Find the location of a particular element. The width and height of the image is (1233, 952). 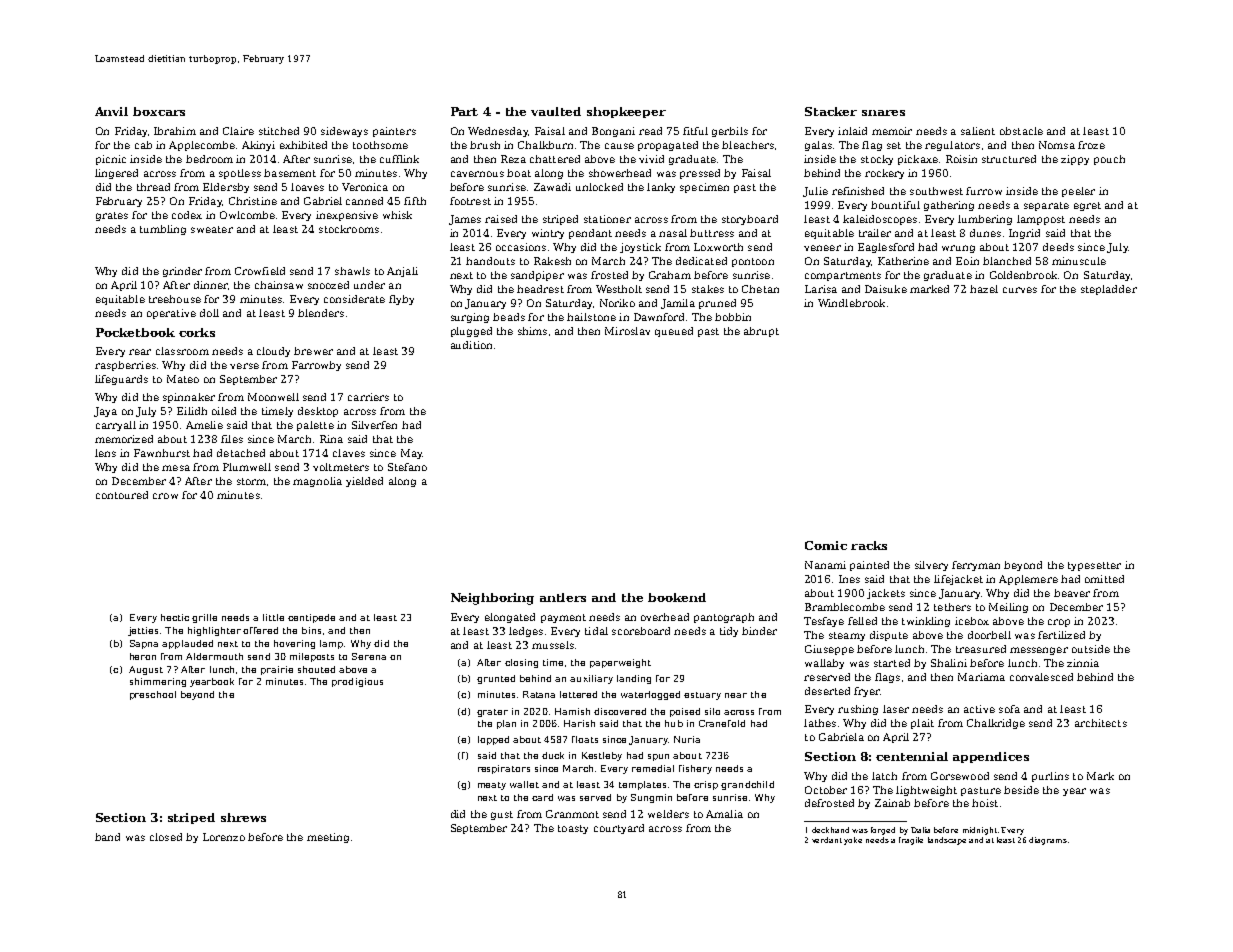

antlers is located at coordinates (563, 597).
